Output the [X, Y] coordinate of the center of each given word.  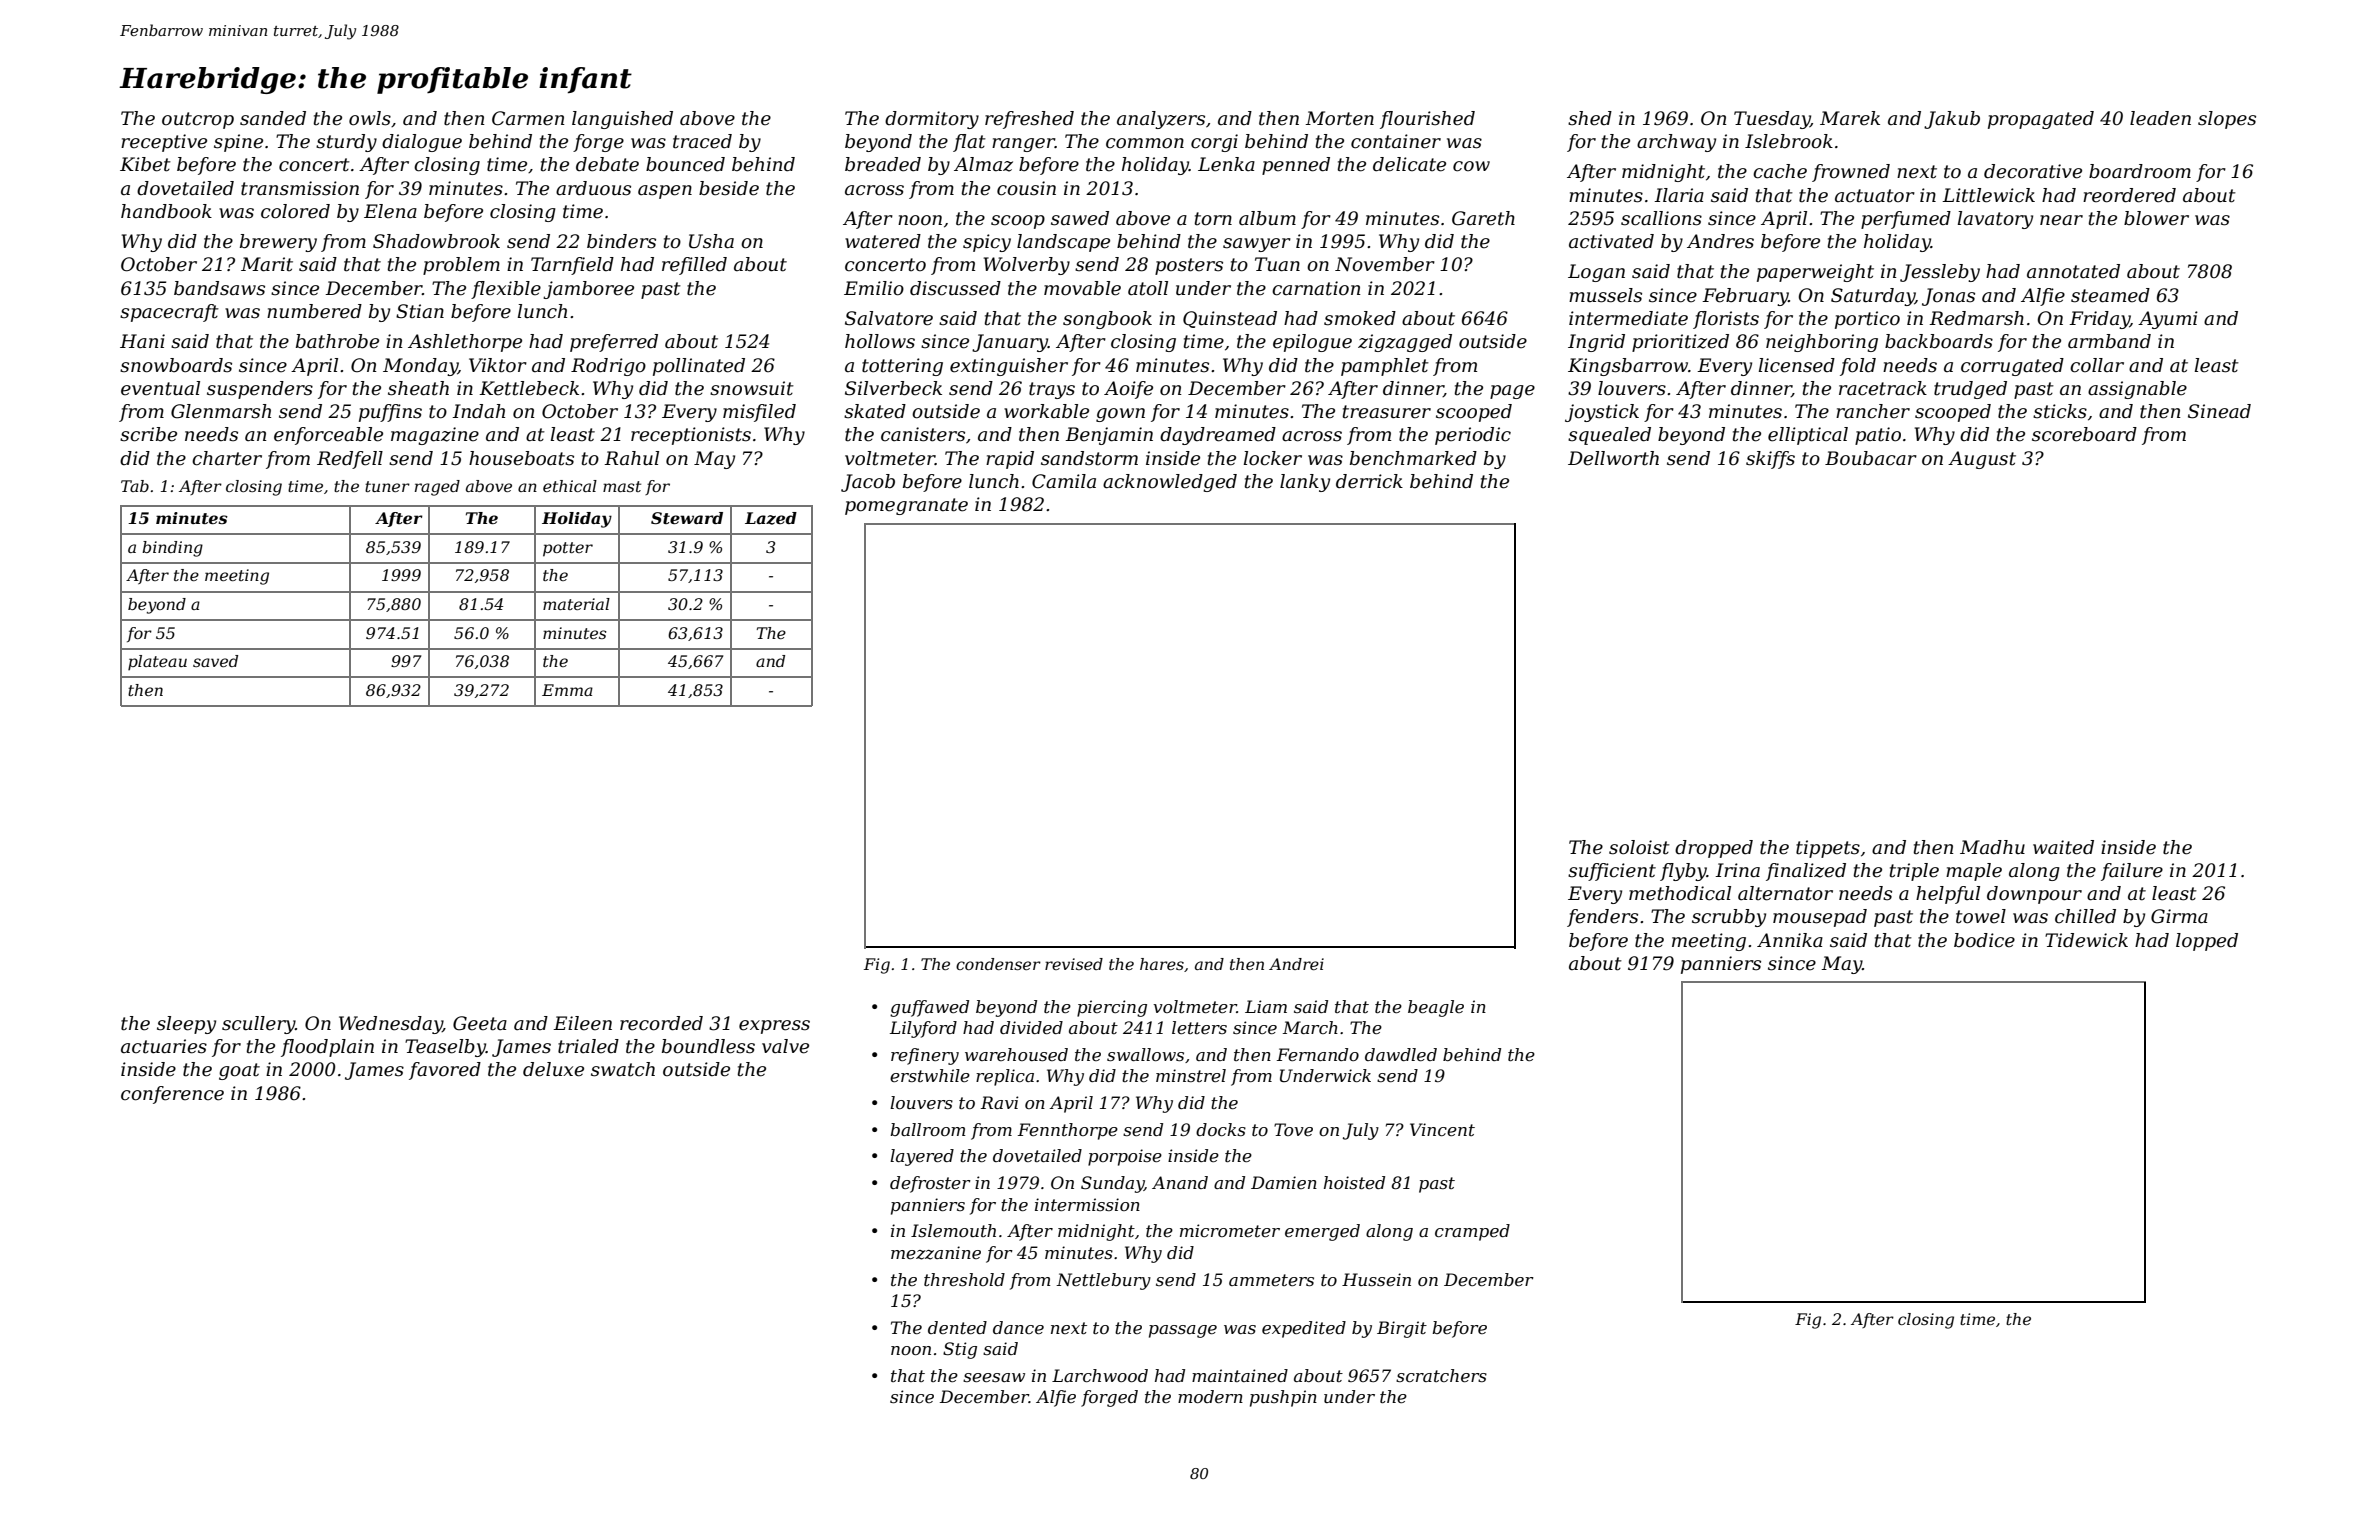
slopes [2227, 120]
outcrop [198, 120]
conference [172, 1095]
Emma [567, 690]
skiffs [1770, 460]
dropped [1714, 849]
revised [1074, 964]
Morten [1339, 118]
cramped [1472, 1232]
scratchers [1441, 1375]
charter [227, 458]
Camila [1064, 481]
